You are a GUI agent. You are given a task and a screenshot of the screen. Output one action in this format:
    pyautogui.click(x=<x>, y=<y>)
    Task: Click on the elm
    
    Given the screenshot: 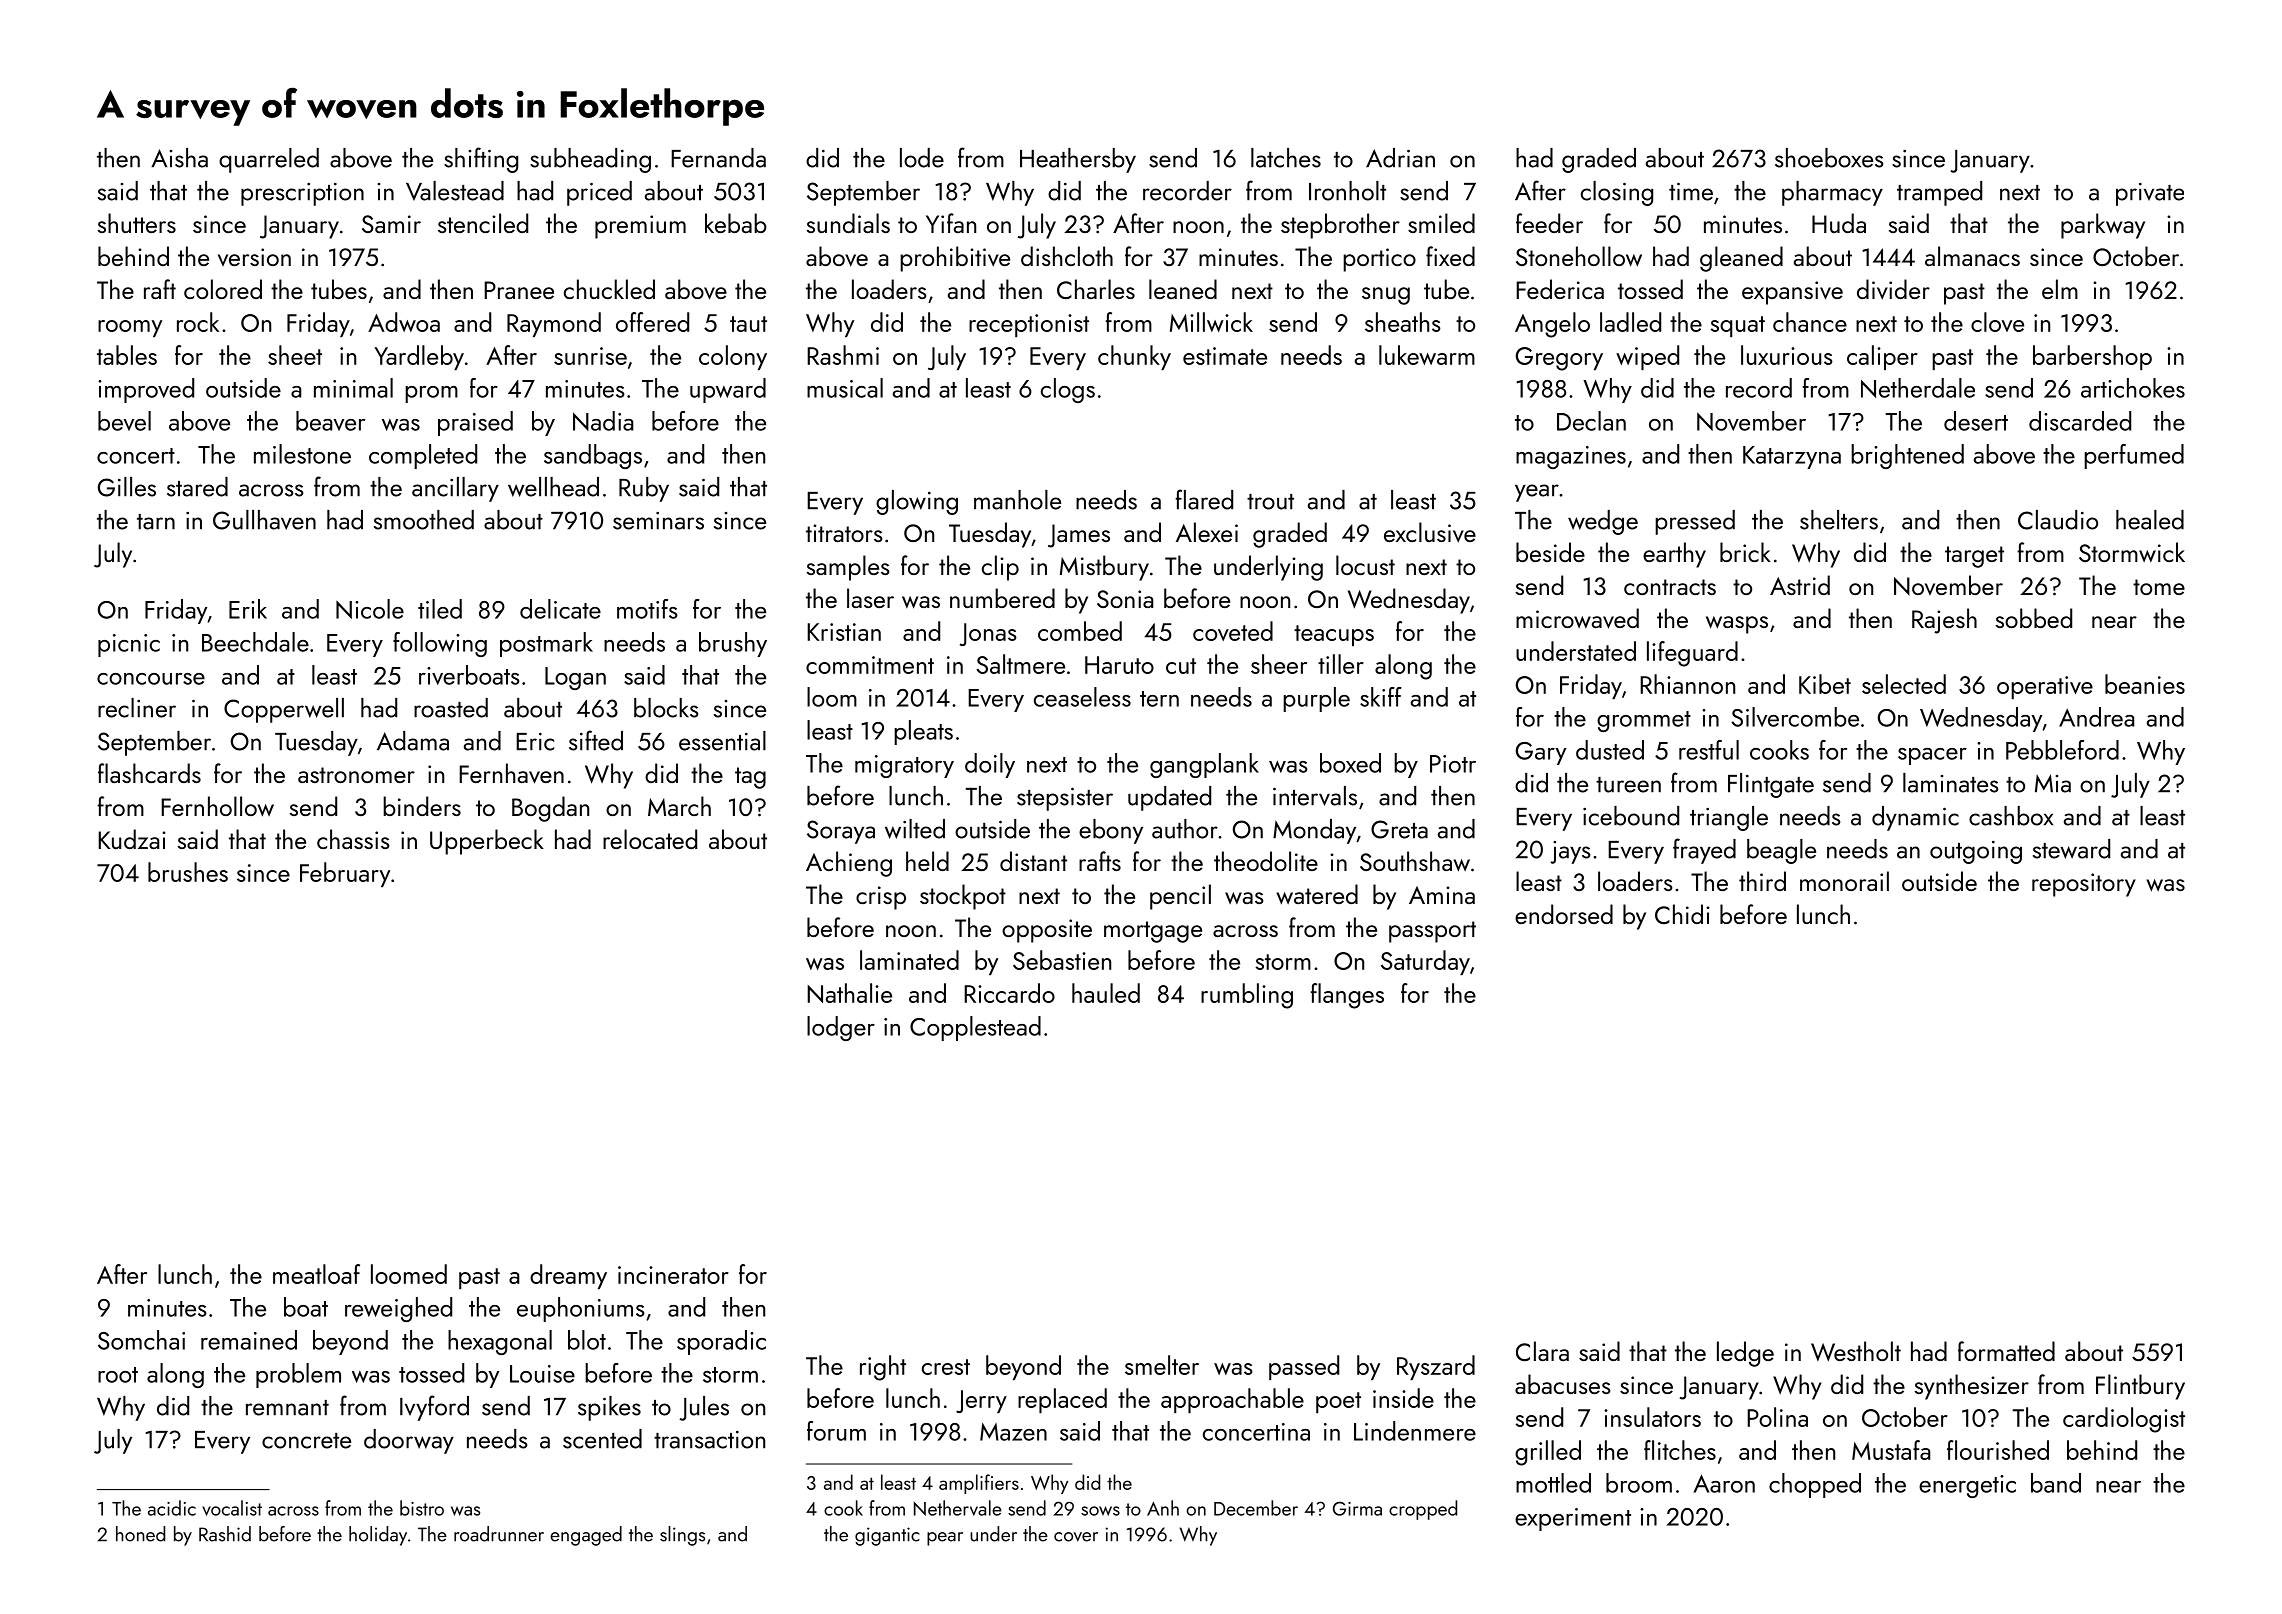 What is the action you would take?
    pyautogui.click(x=2060, y=289)
